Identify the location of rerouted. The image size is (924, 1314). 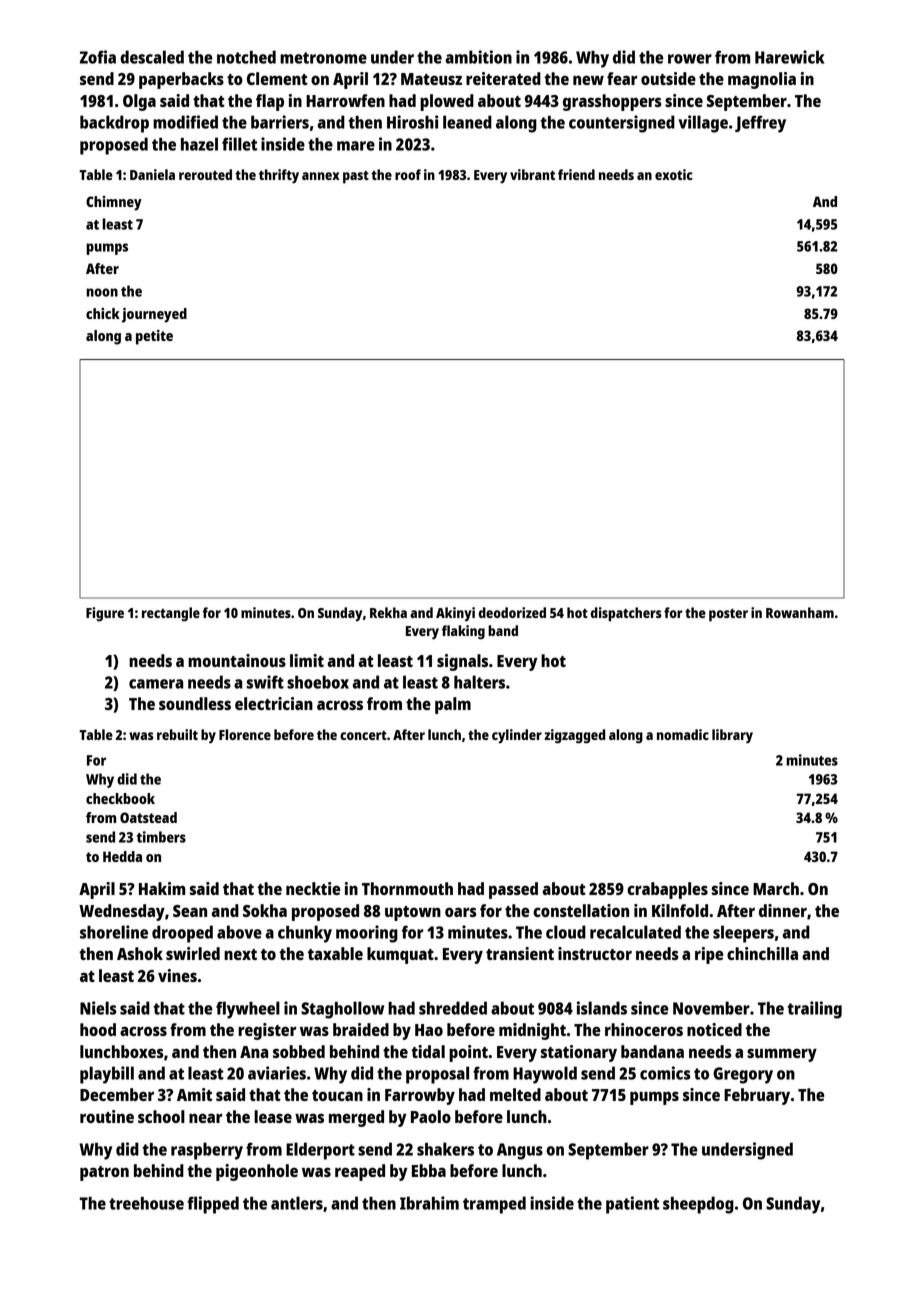
(205, 174).
